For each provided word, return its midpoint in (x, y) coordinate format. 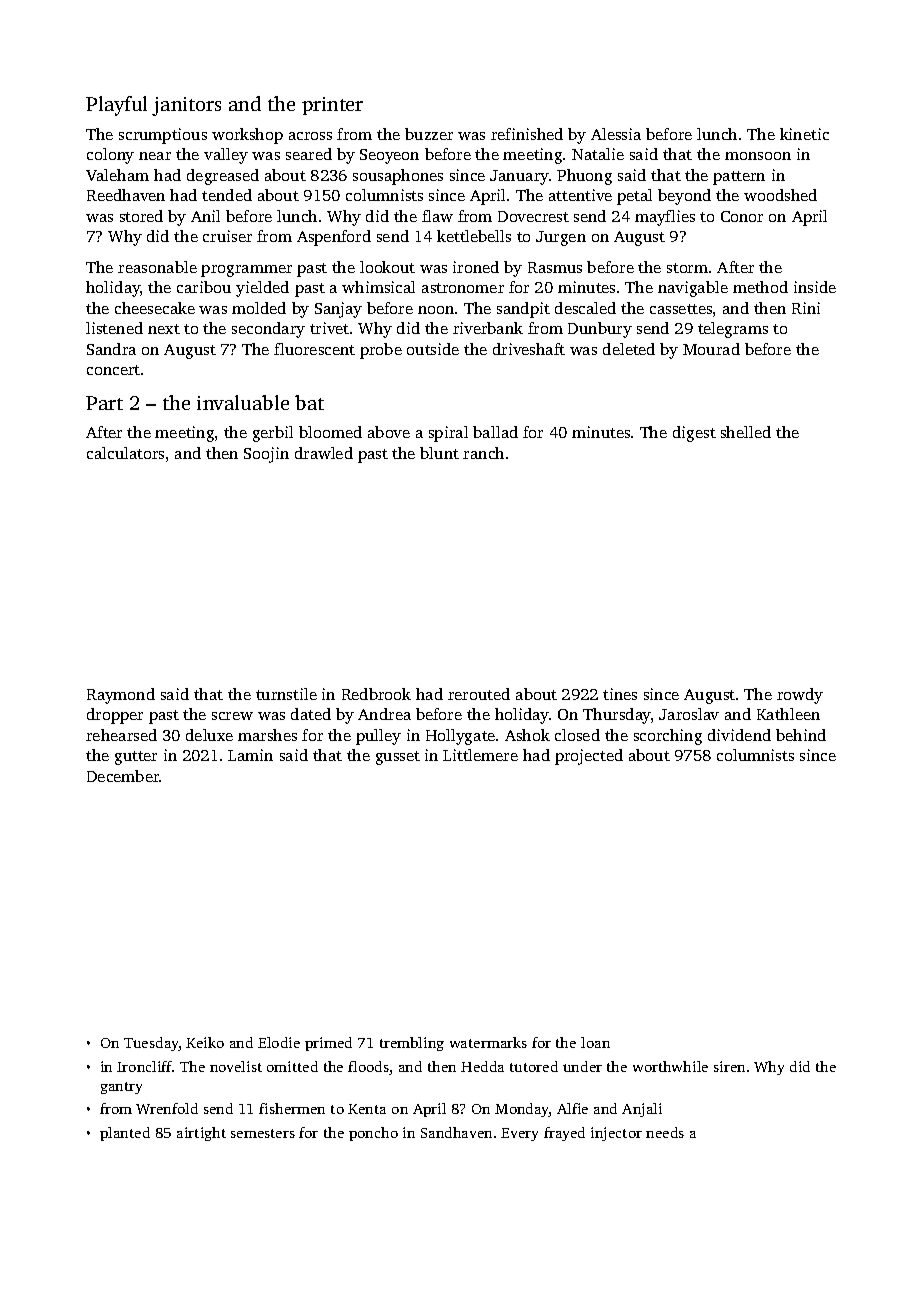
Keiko (205, 1042)
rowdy (800, 696)
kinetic (804, 134)
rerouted (479, 694)
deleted (629, 349)
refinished (527, 134)
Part (104, 403)
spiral (448, 434)
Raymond (121, 696)
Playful (116, 106)
